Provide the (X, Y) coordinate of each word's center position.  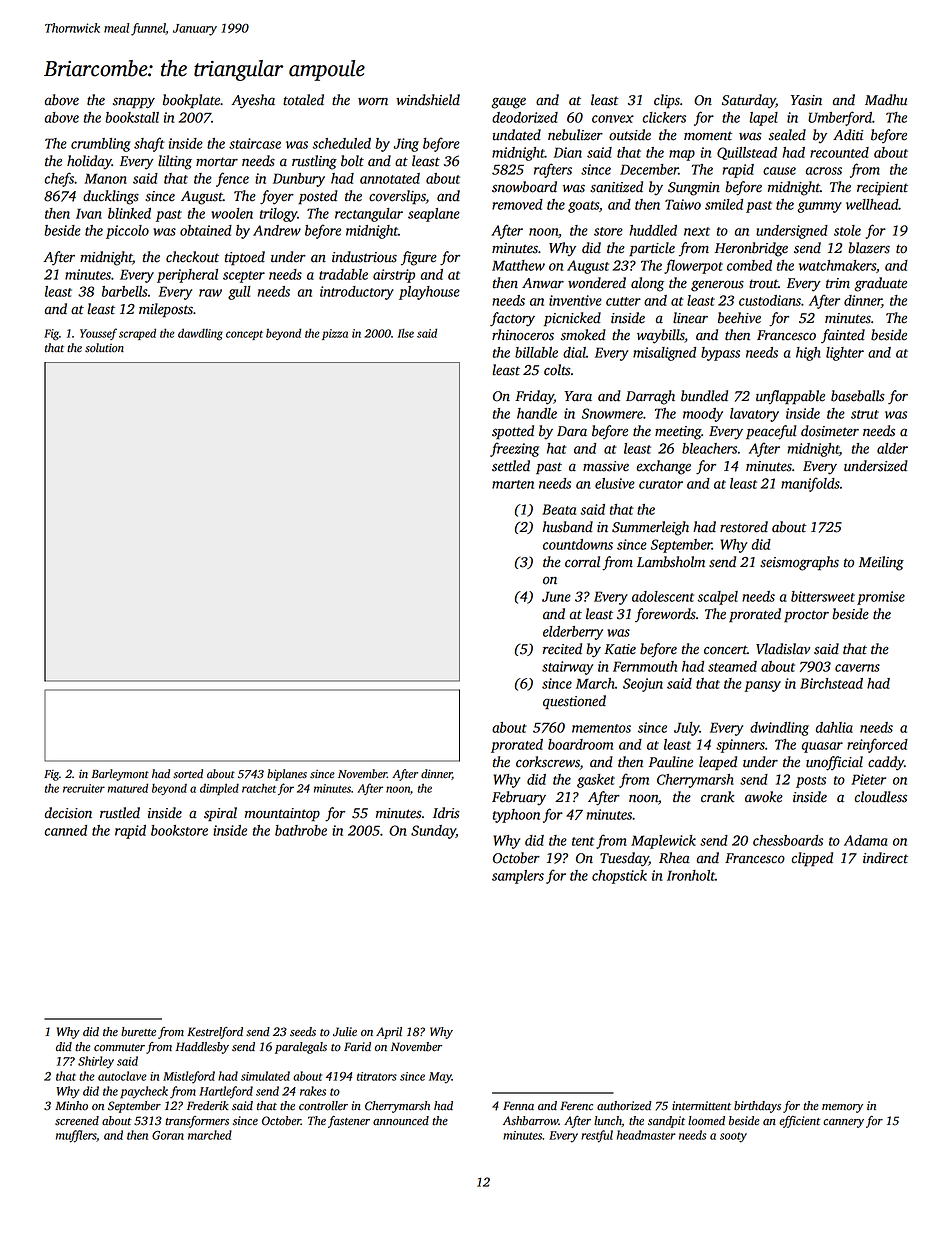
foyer (277, 197)
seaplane (434, 215)
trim (838, 283)
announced (401, 1121)
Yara (578, 396)
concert (725, 650)
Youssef (98, 334)
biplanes (287, 775)
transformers (197, 1122)
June (556, 596)
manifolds (810, 484)
